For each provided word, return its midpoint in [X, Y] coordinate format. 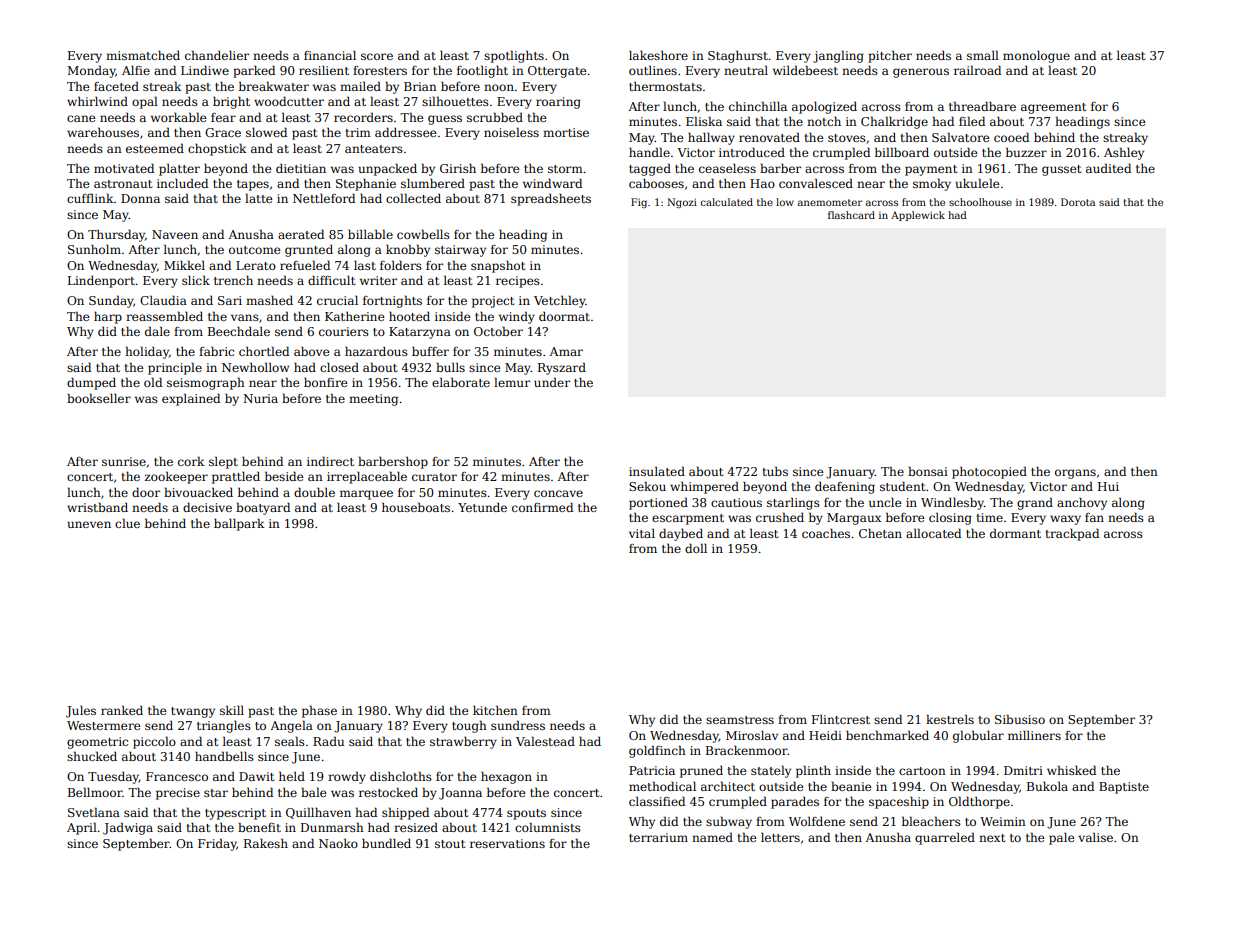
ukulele [977, 183]
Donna [140, 198]
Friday [217, 844]
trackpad [1072, 534]
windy [517, 317]
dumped [91, 383]
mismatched [143, 55]
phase [319, 711]
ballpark [239, 524]
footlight [482, 71]
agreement [1053, 108]
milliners [1034, 735]
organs [1075, 474]
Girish [458, 168]
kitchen [495, 710]
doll [696, 548]
